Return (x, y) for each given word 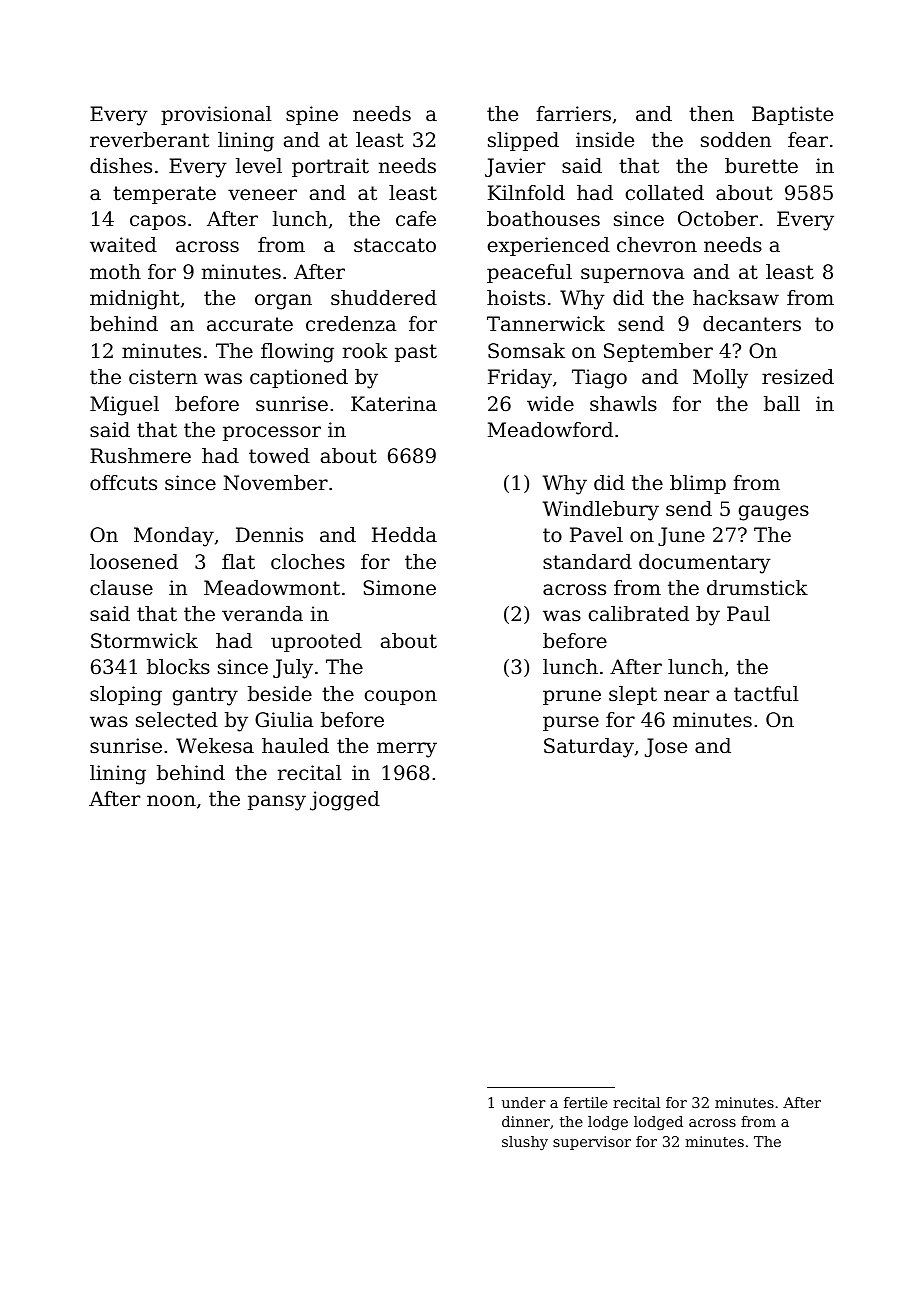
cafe (416, 218)
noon (171, 801)
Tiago (599, 379)
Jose (666, 747)
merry (407, 750)
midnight (135, 300)
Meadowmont (272, 588)
